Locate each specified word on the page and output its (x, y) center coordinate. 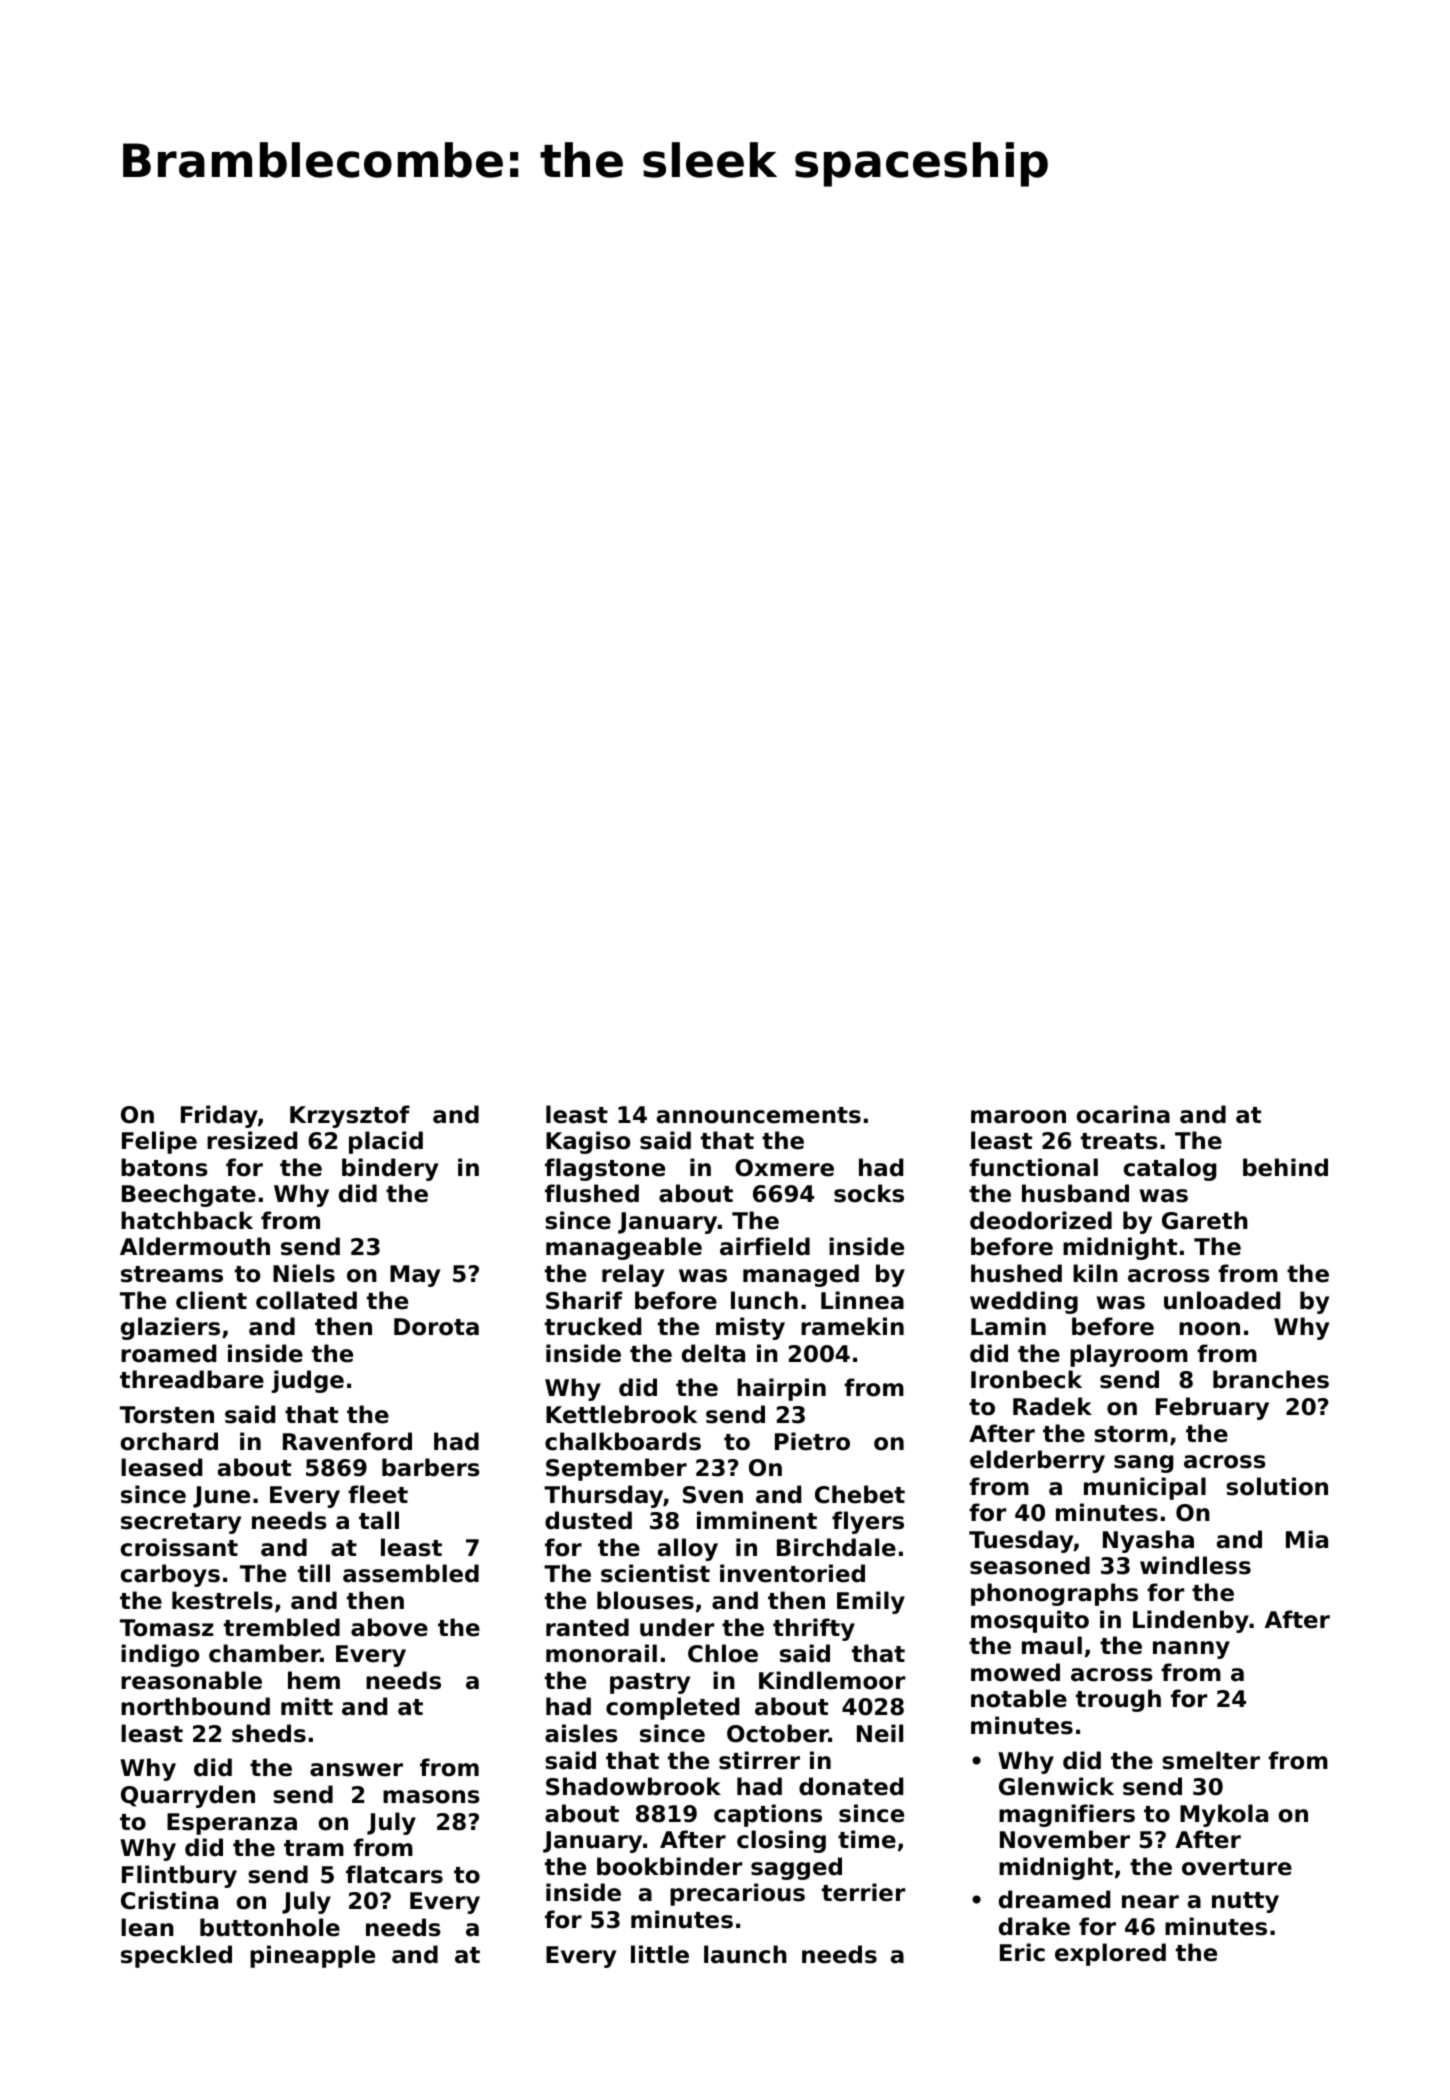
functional (1033, 1167)
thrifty (814, 1629)
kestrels (222, 1600)
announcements (759, 1115)
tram (314, 1848)
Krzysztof (350, 1116)
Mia (1307, 1539)
